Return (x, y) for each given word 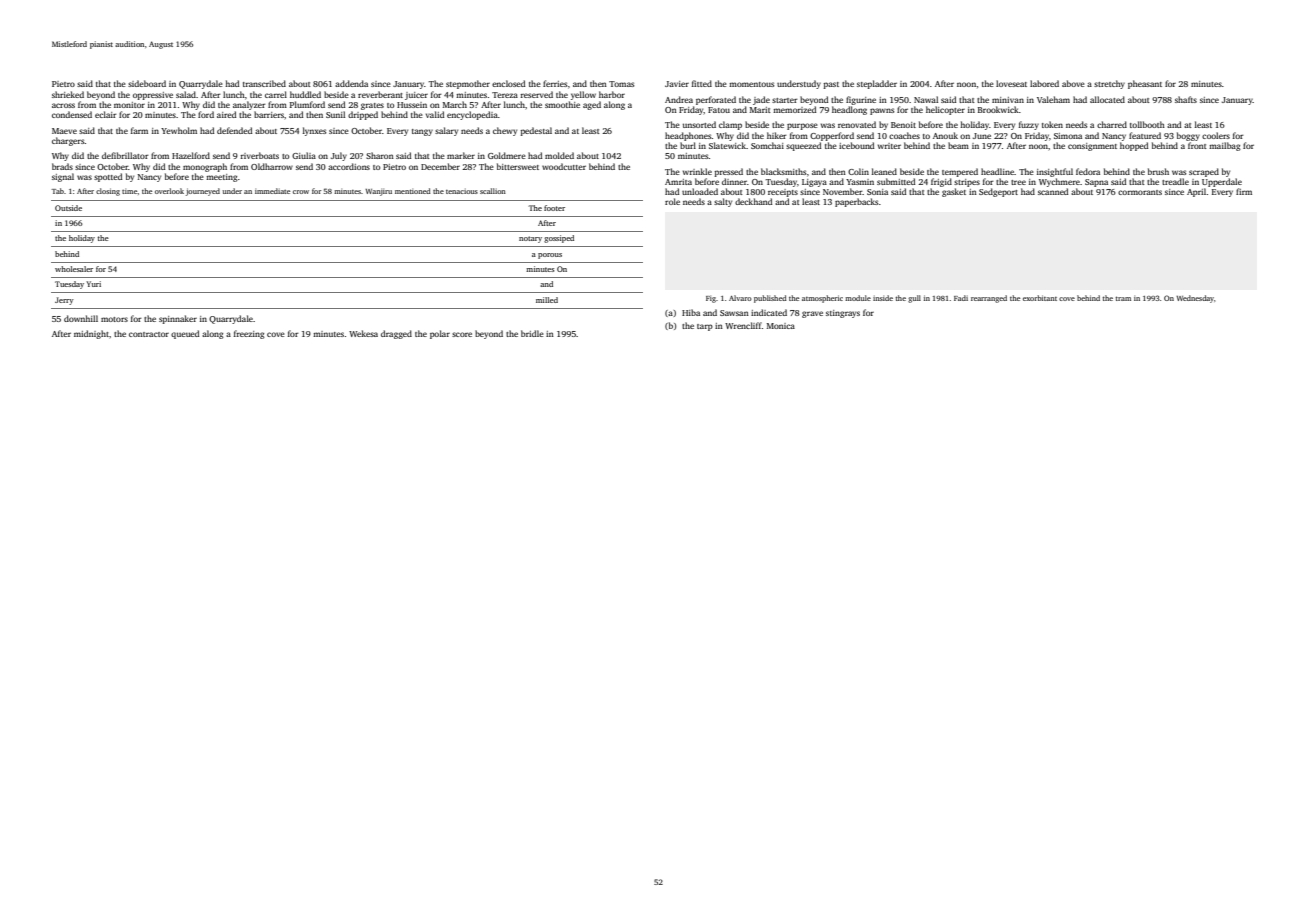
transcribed (264, 83)
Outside (68, 208)
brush (1158, 171)
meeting (222, 178)
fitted (702, 83)
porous (550, 256)
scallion (493, 191)
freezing (249, 334)
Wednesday (1195, 299)
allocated (1107, 99)
